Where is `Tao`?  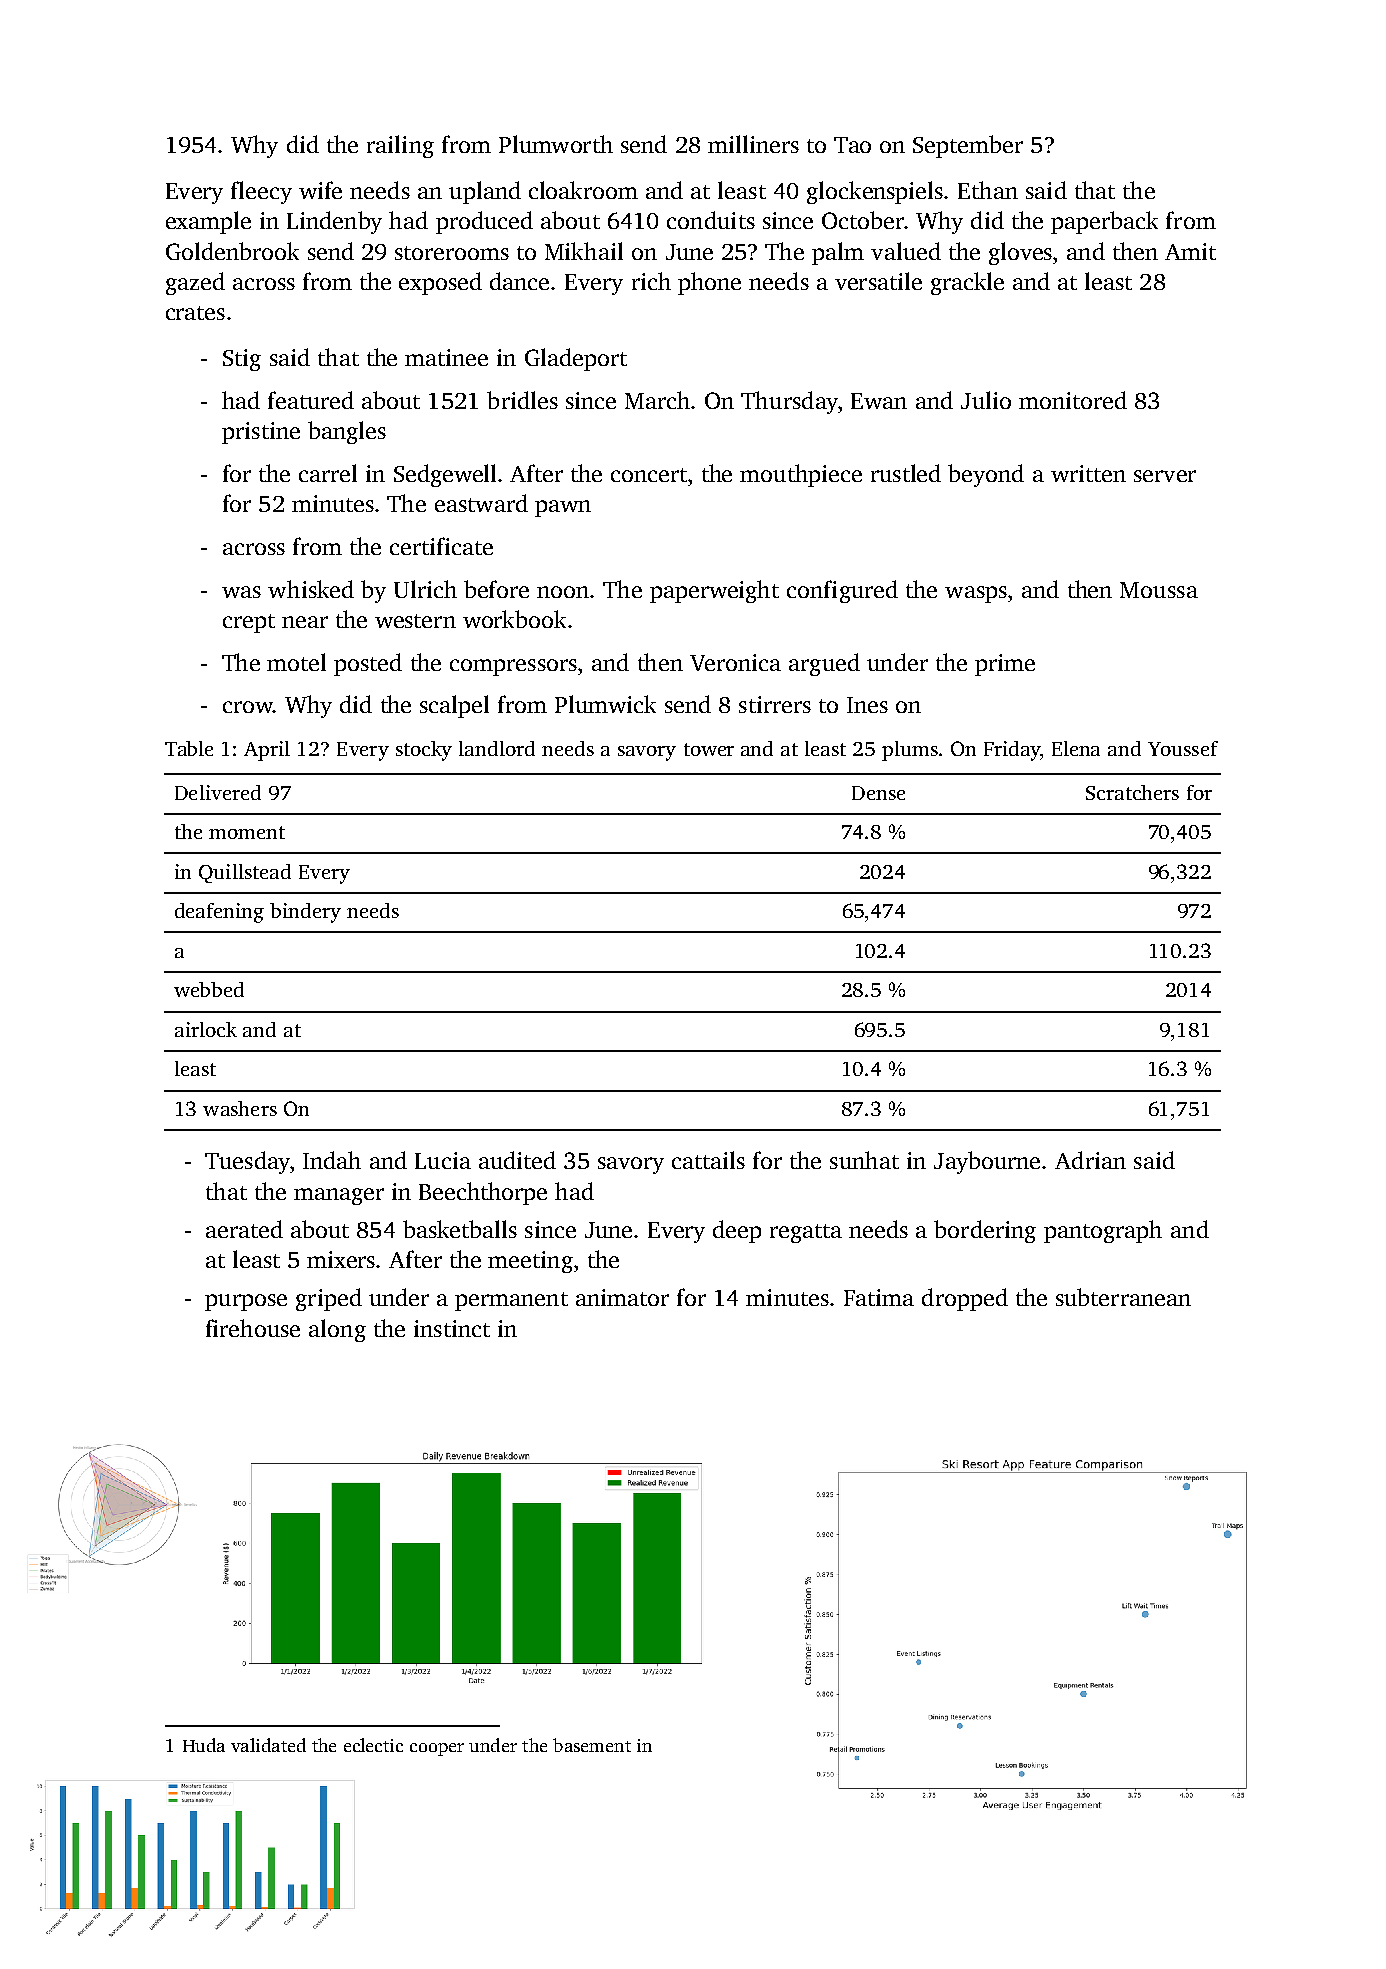
Tao is located at coordinates (852, 145).
